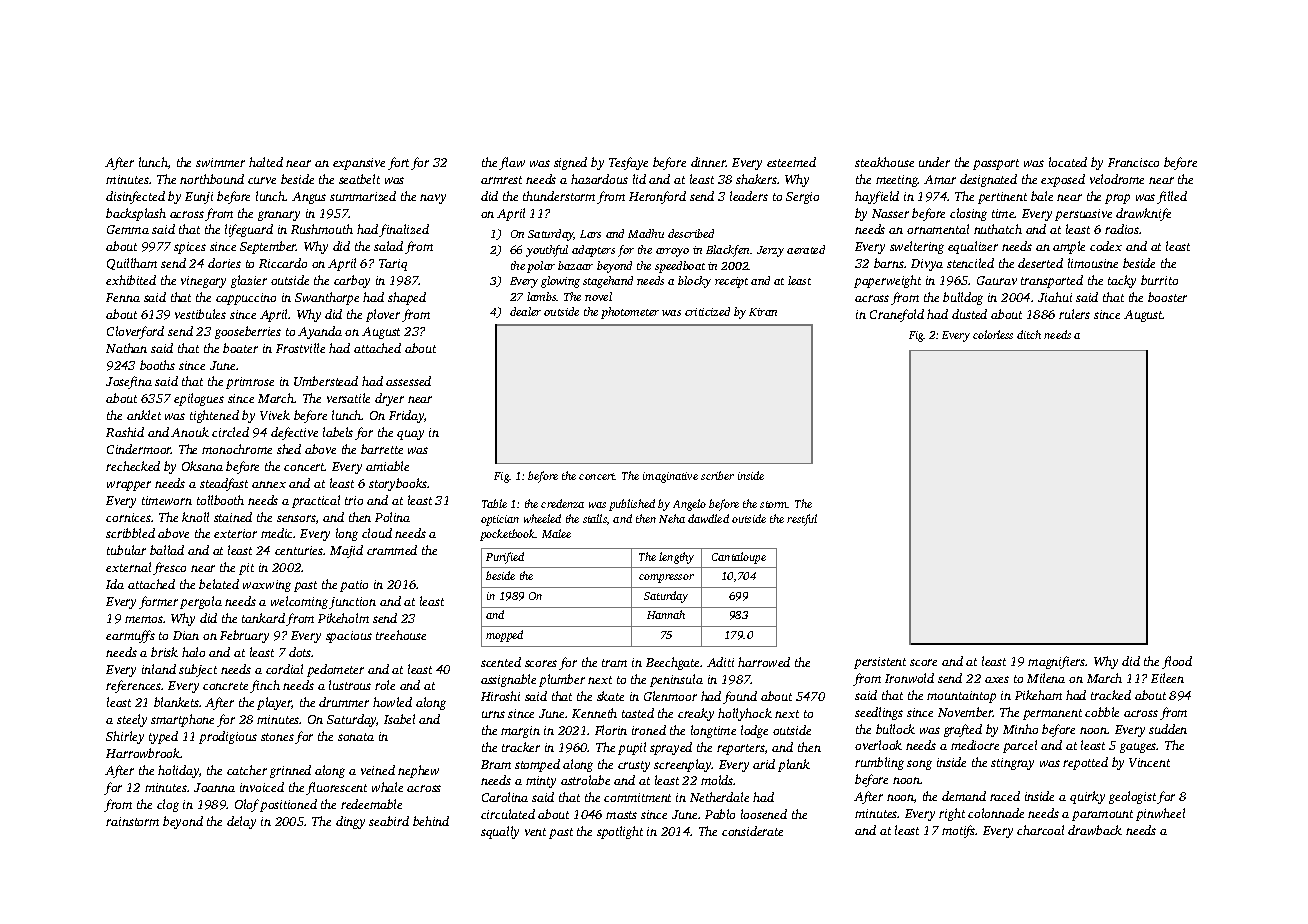 The width and height of the page is (1308, 924). Describe the element at coordinates (354, 586) in the page. I see `patio` at that location.
